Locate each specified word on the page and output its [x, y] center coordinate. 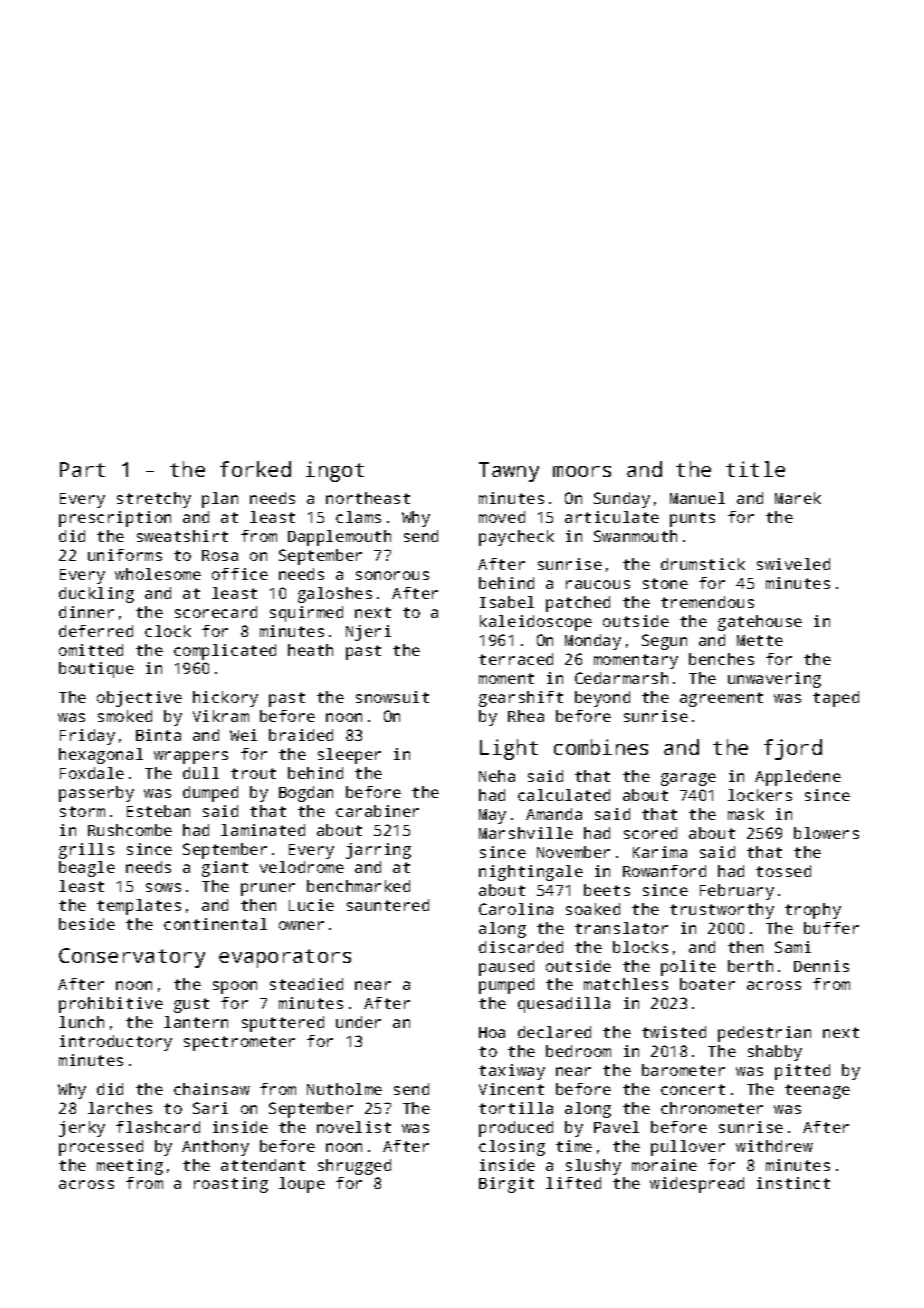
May [492, 816]
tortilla [516, 1108]
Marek [798, 498]
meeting [130, 1167]
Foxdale [92, 773]
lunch [81, 1022]
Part [82, 469]
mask [746, 814]
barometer [683, 1070]
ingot [335, 471]
